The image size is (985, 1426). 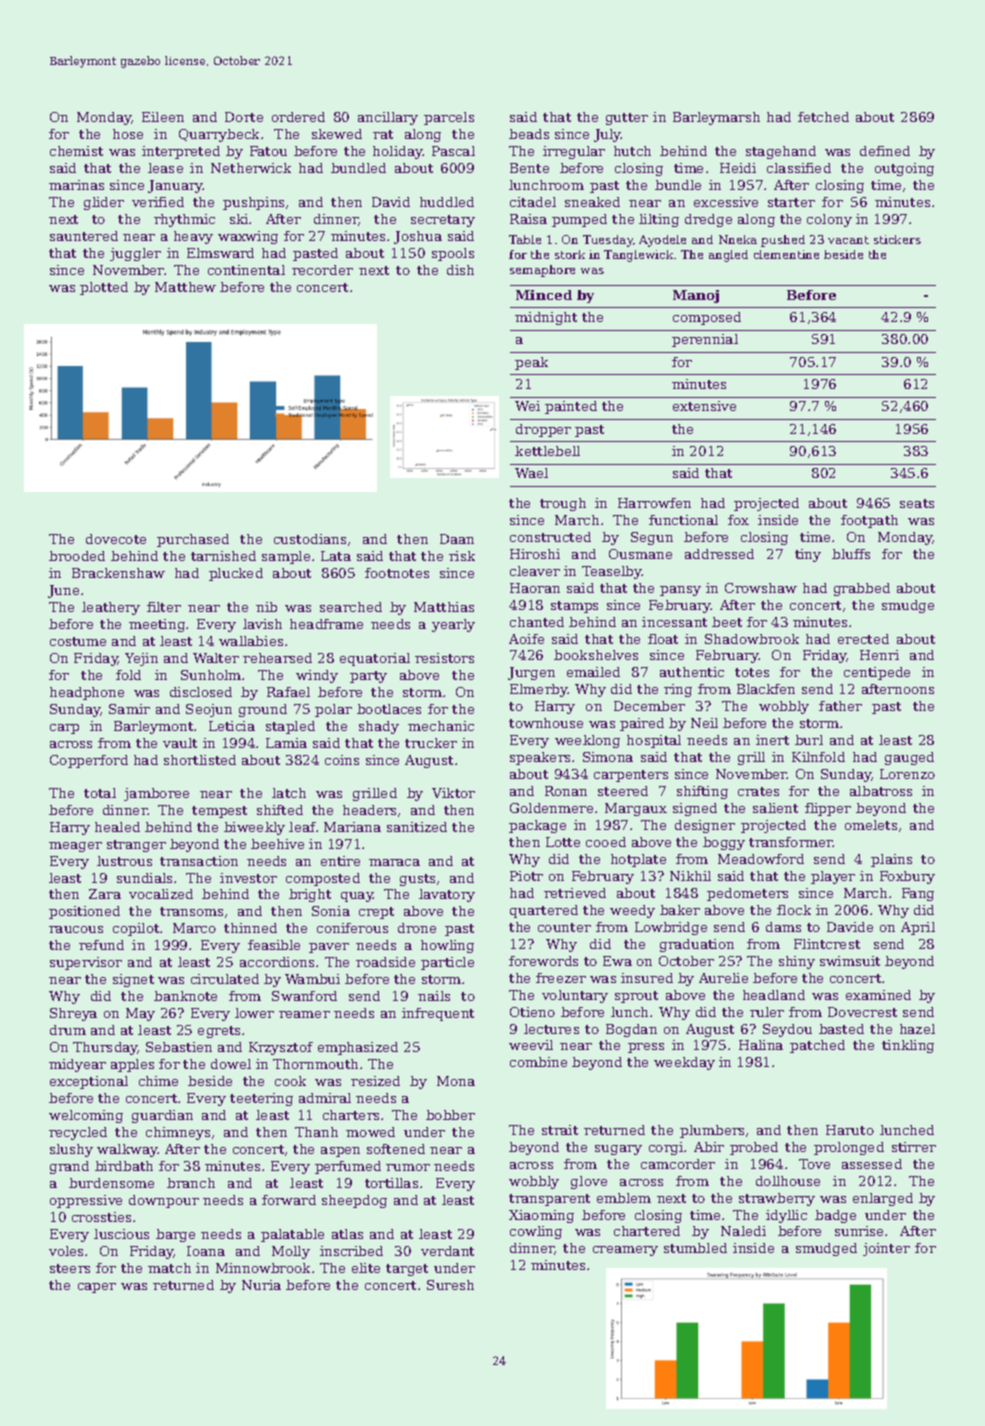 What do you see at coordinates (551, 808) in the screenshot?
I see `Goldenmere` at bounding box center [551, 808].
